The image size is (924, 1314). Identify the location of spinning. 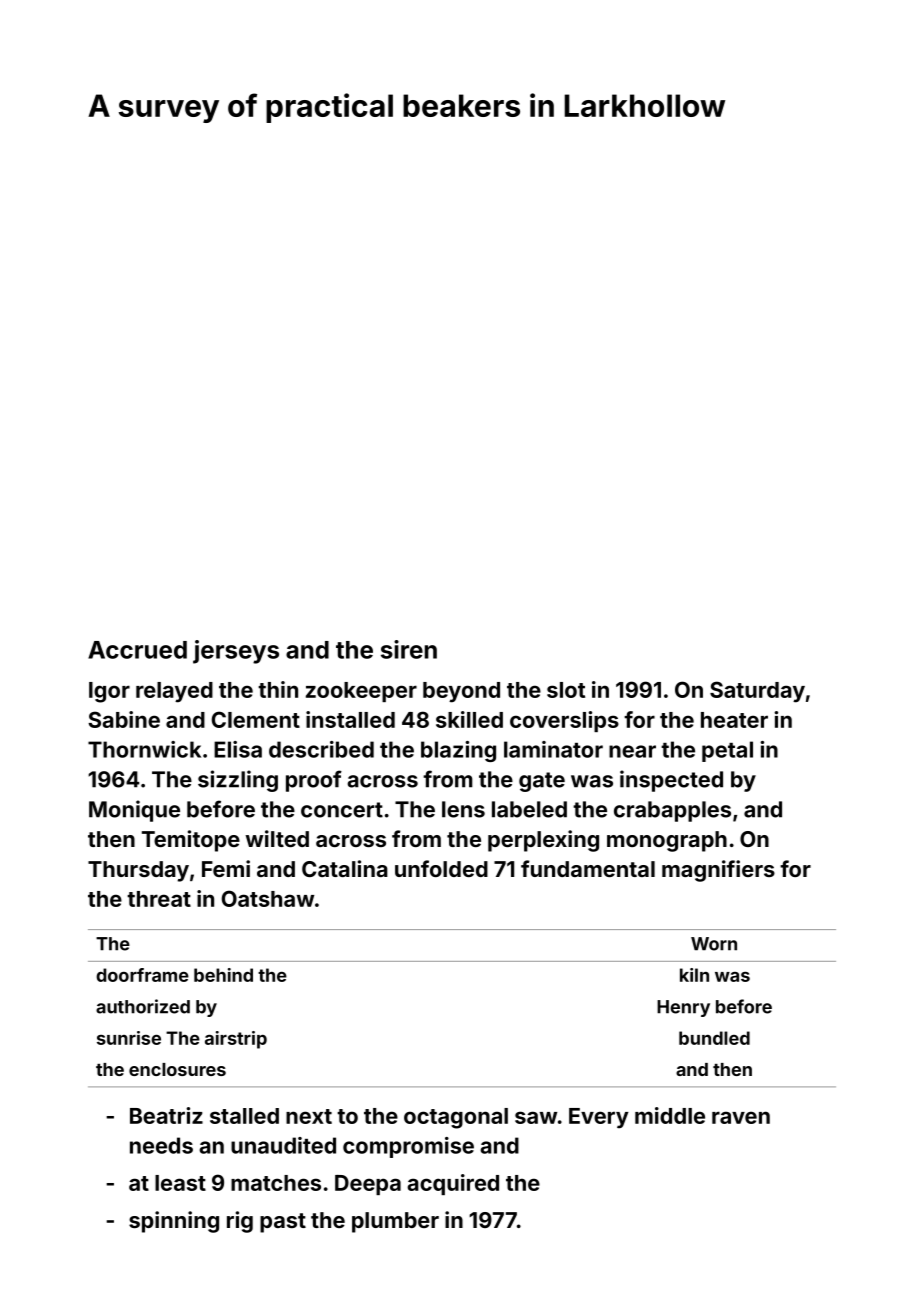
(174, 1222).
